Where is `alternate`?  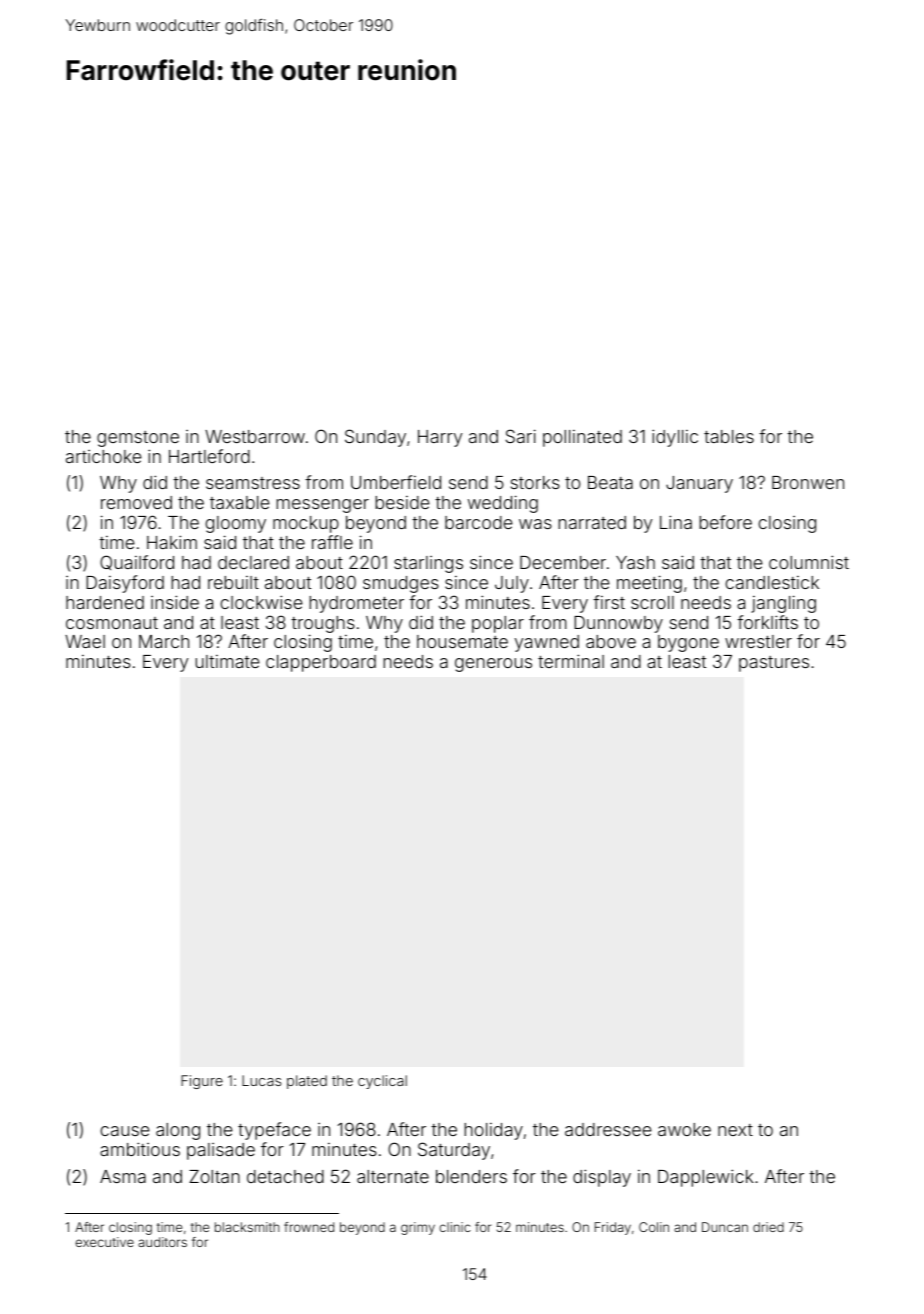 alternate is located at coordinates (393, 1176).
